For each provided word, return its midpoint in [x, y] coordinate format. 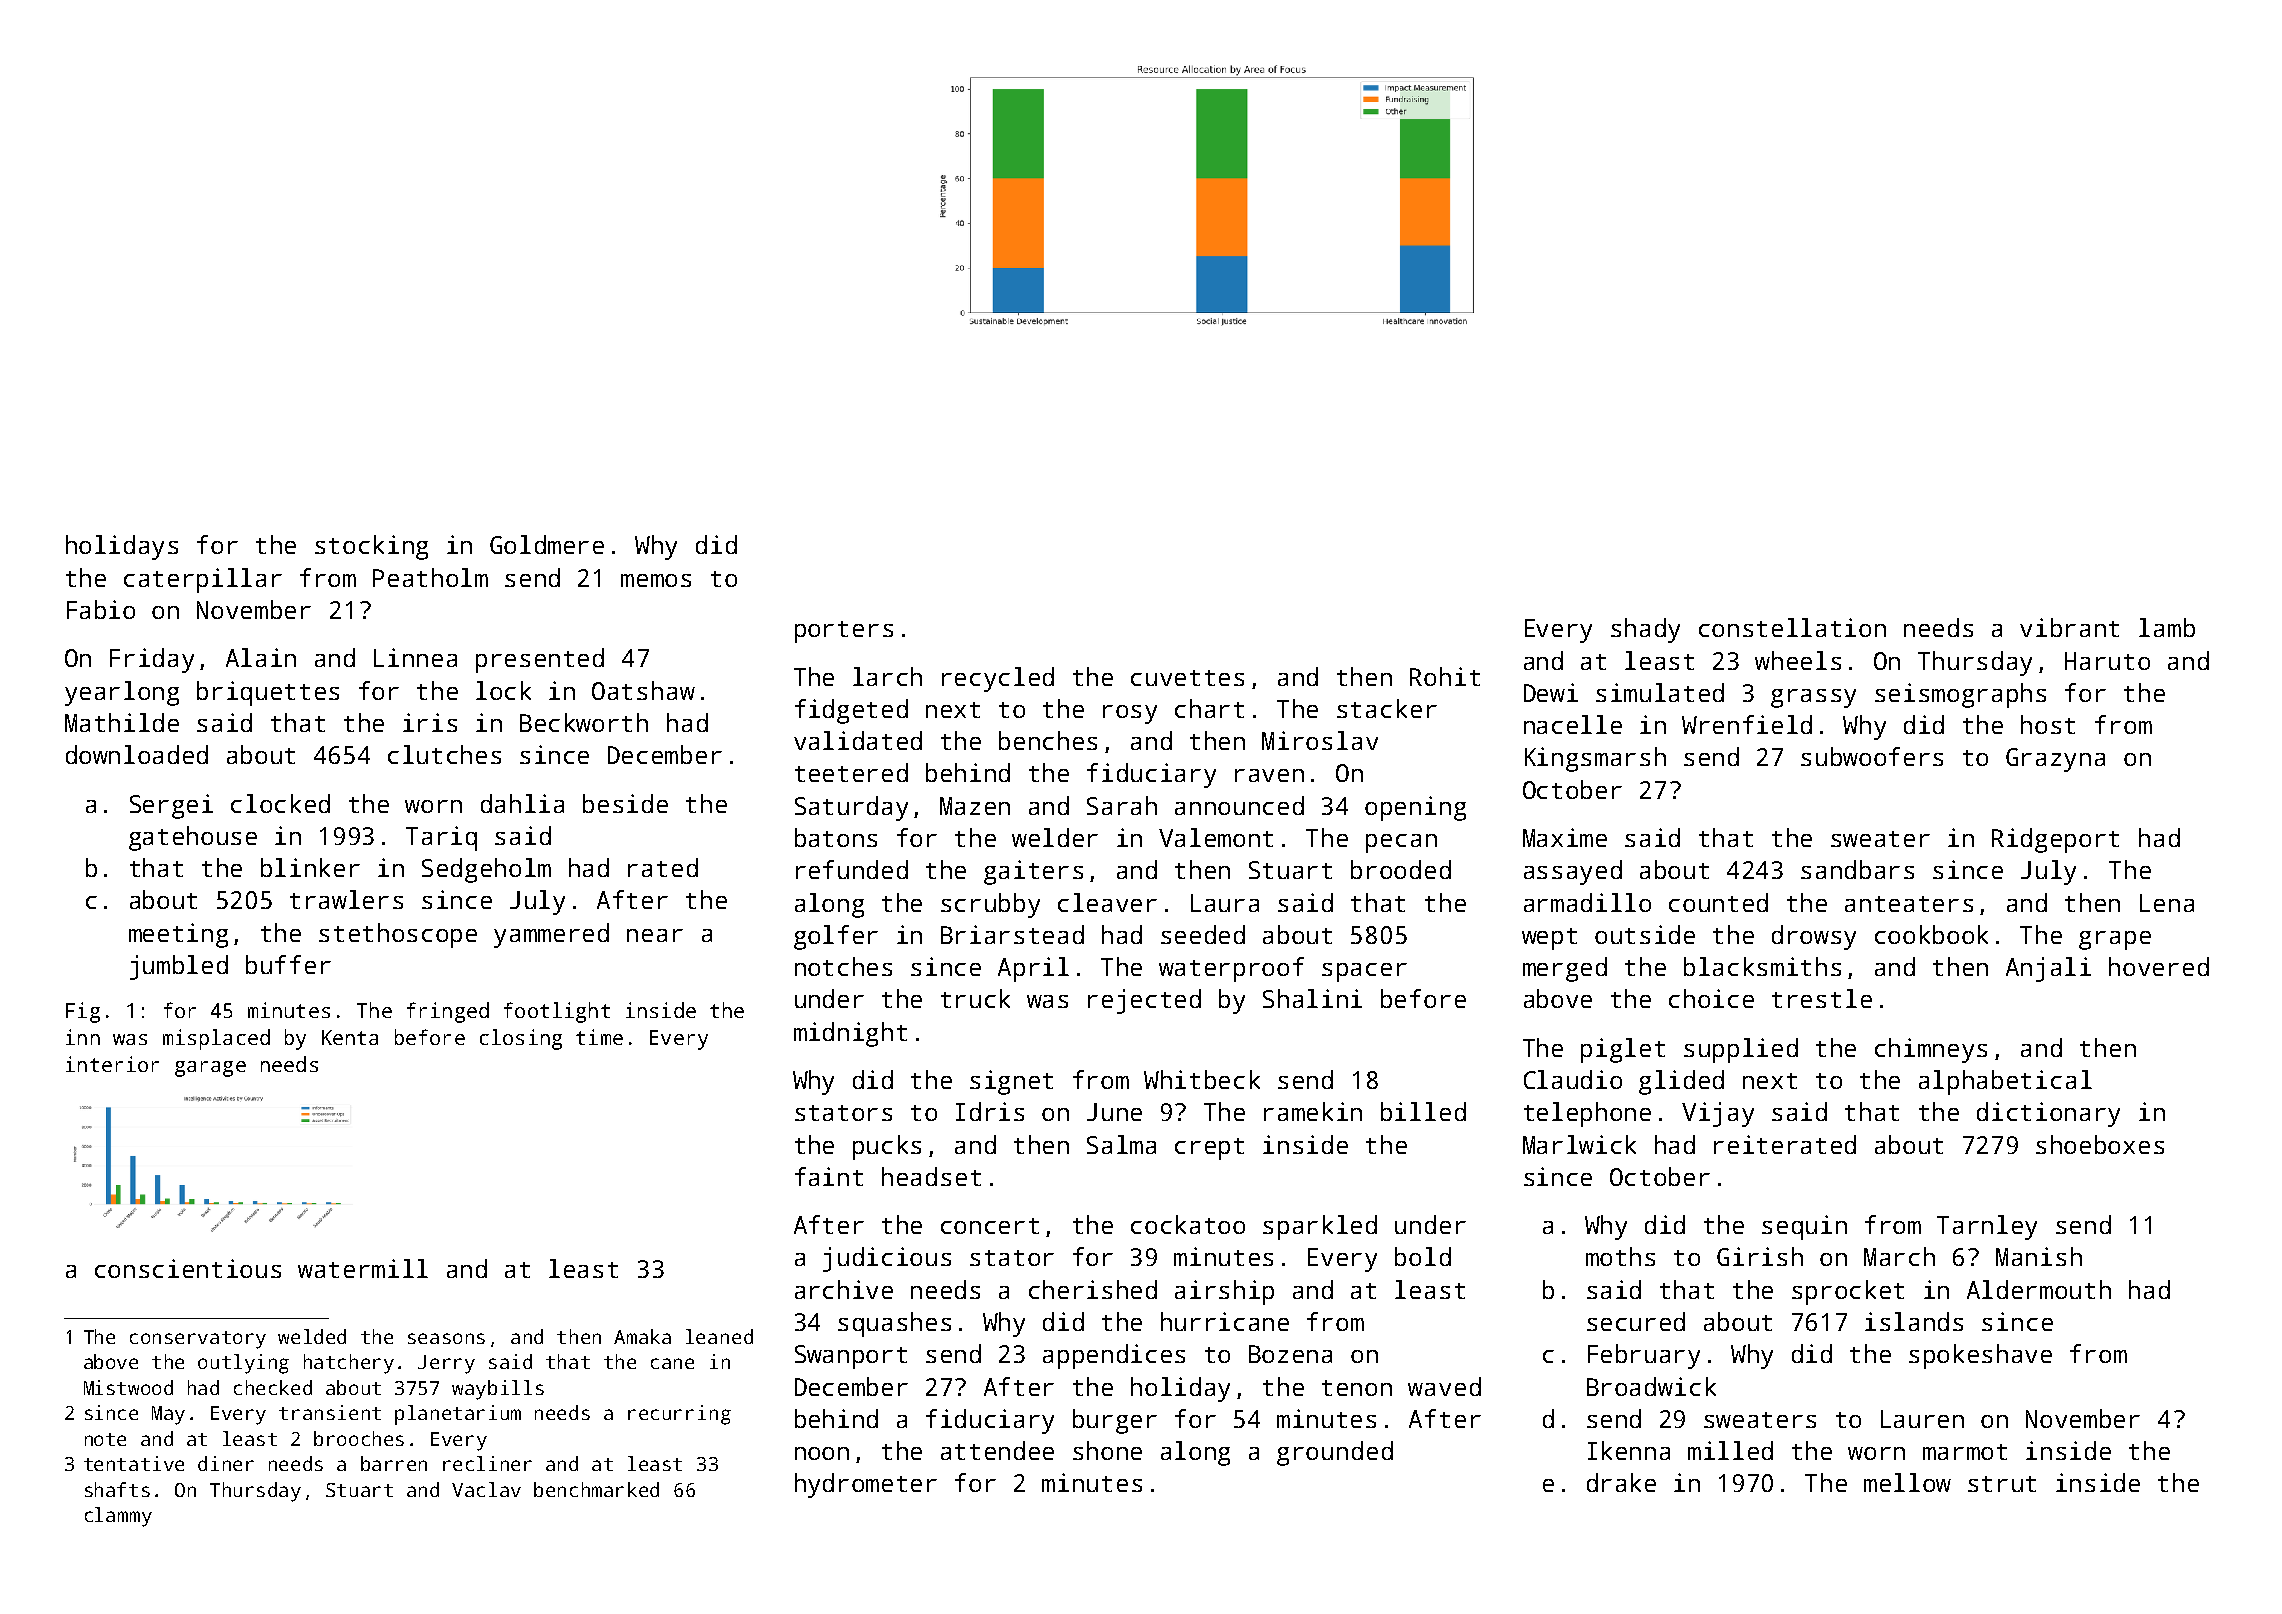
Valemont [1216, 837]
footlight [557, 1012]
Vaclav [486, 1489]
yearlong [122, 693]
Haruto [2107, 661]
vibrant [2069, 627]
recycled [998, 679]
